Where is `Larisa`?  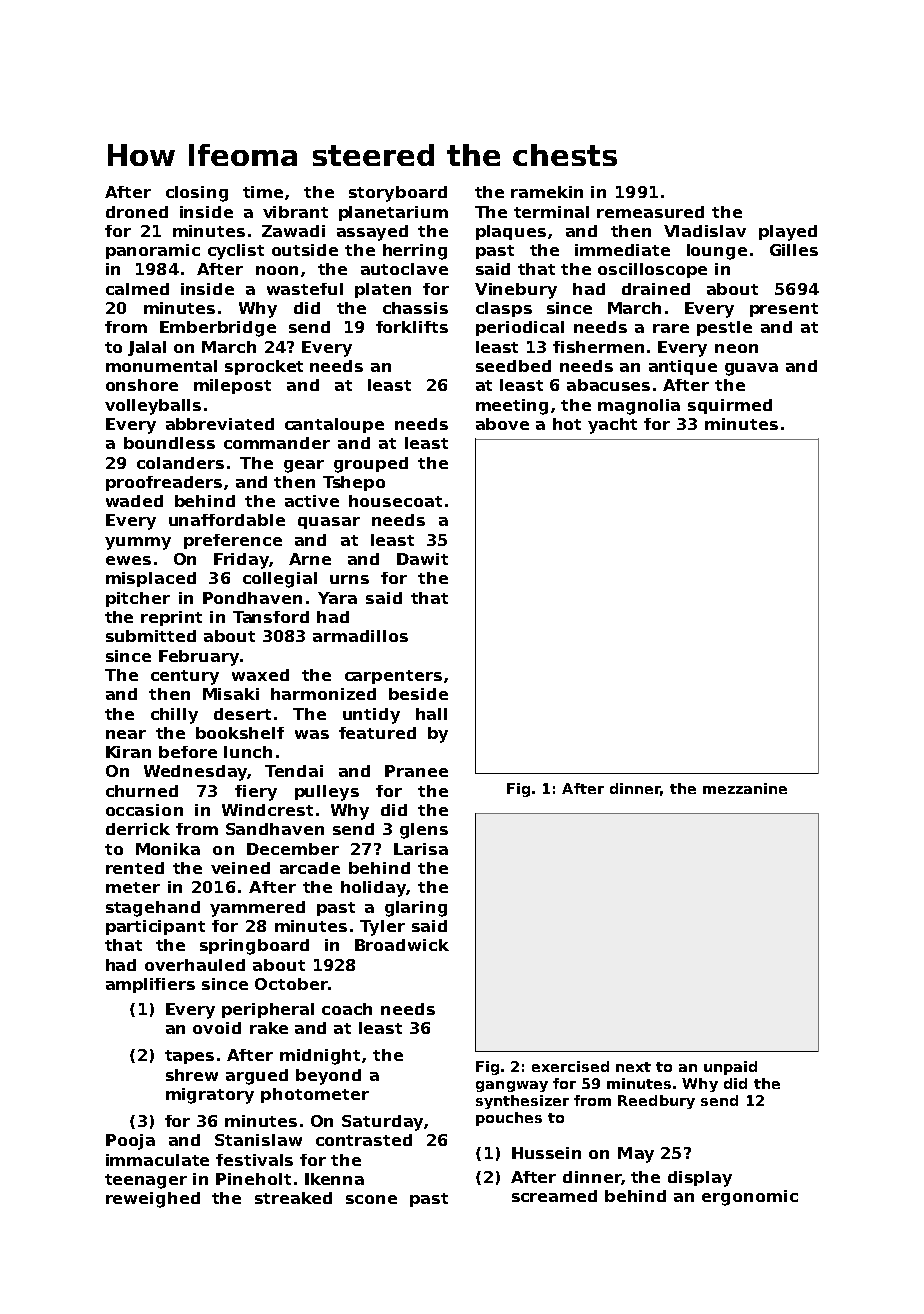 Larisa is located at coordinates (421, 849).
